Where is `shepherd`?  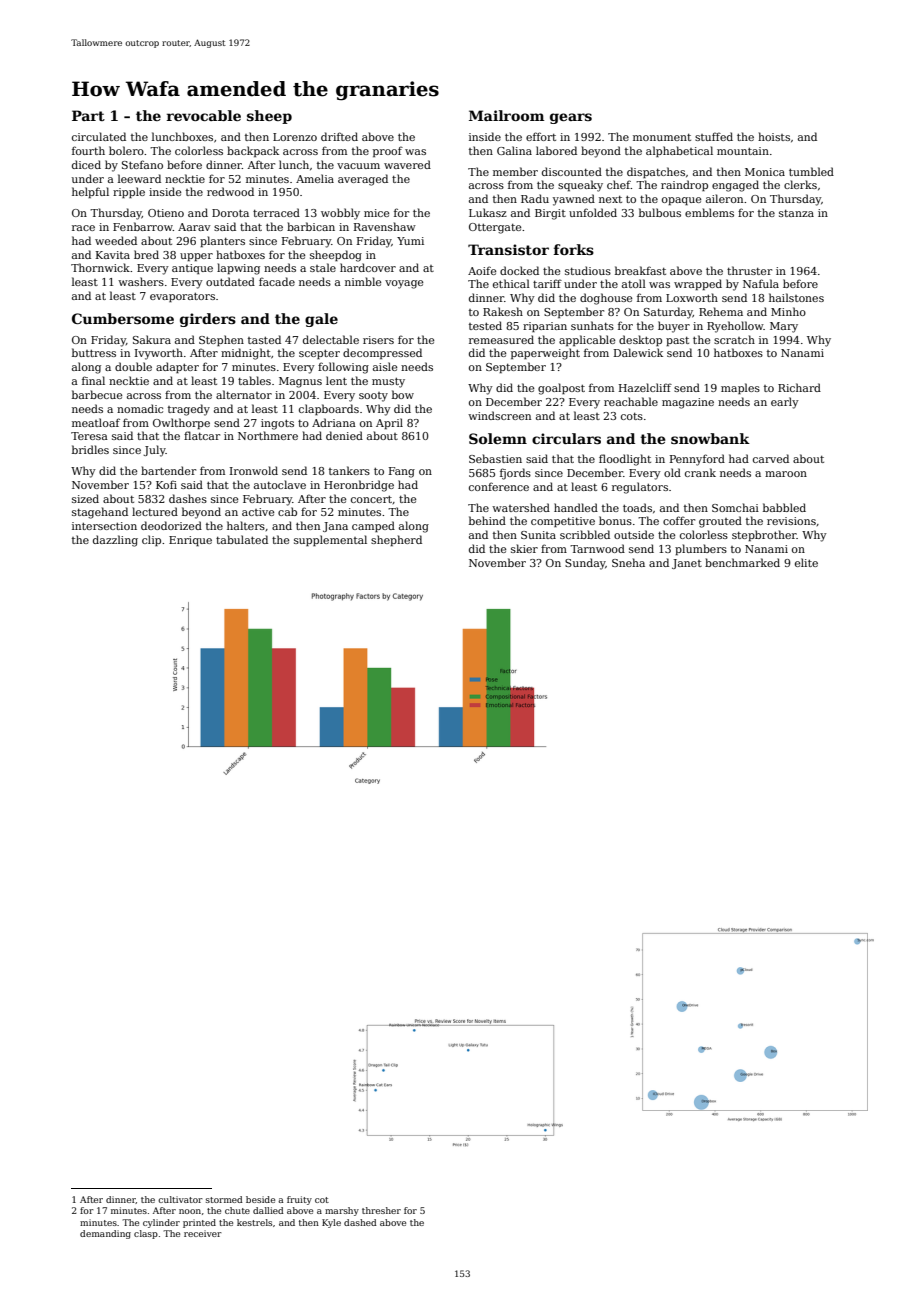
shepherd is located at coordinates (396, 540).
